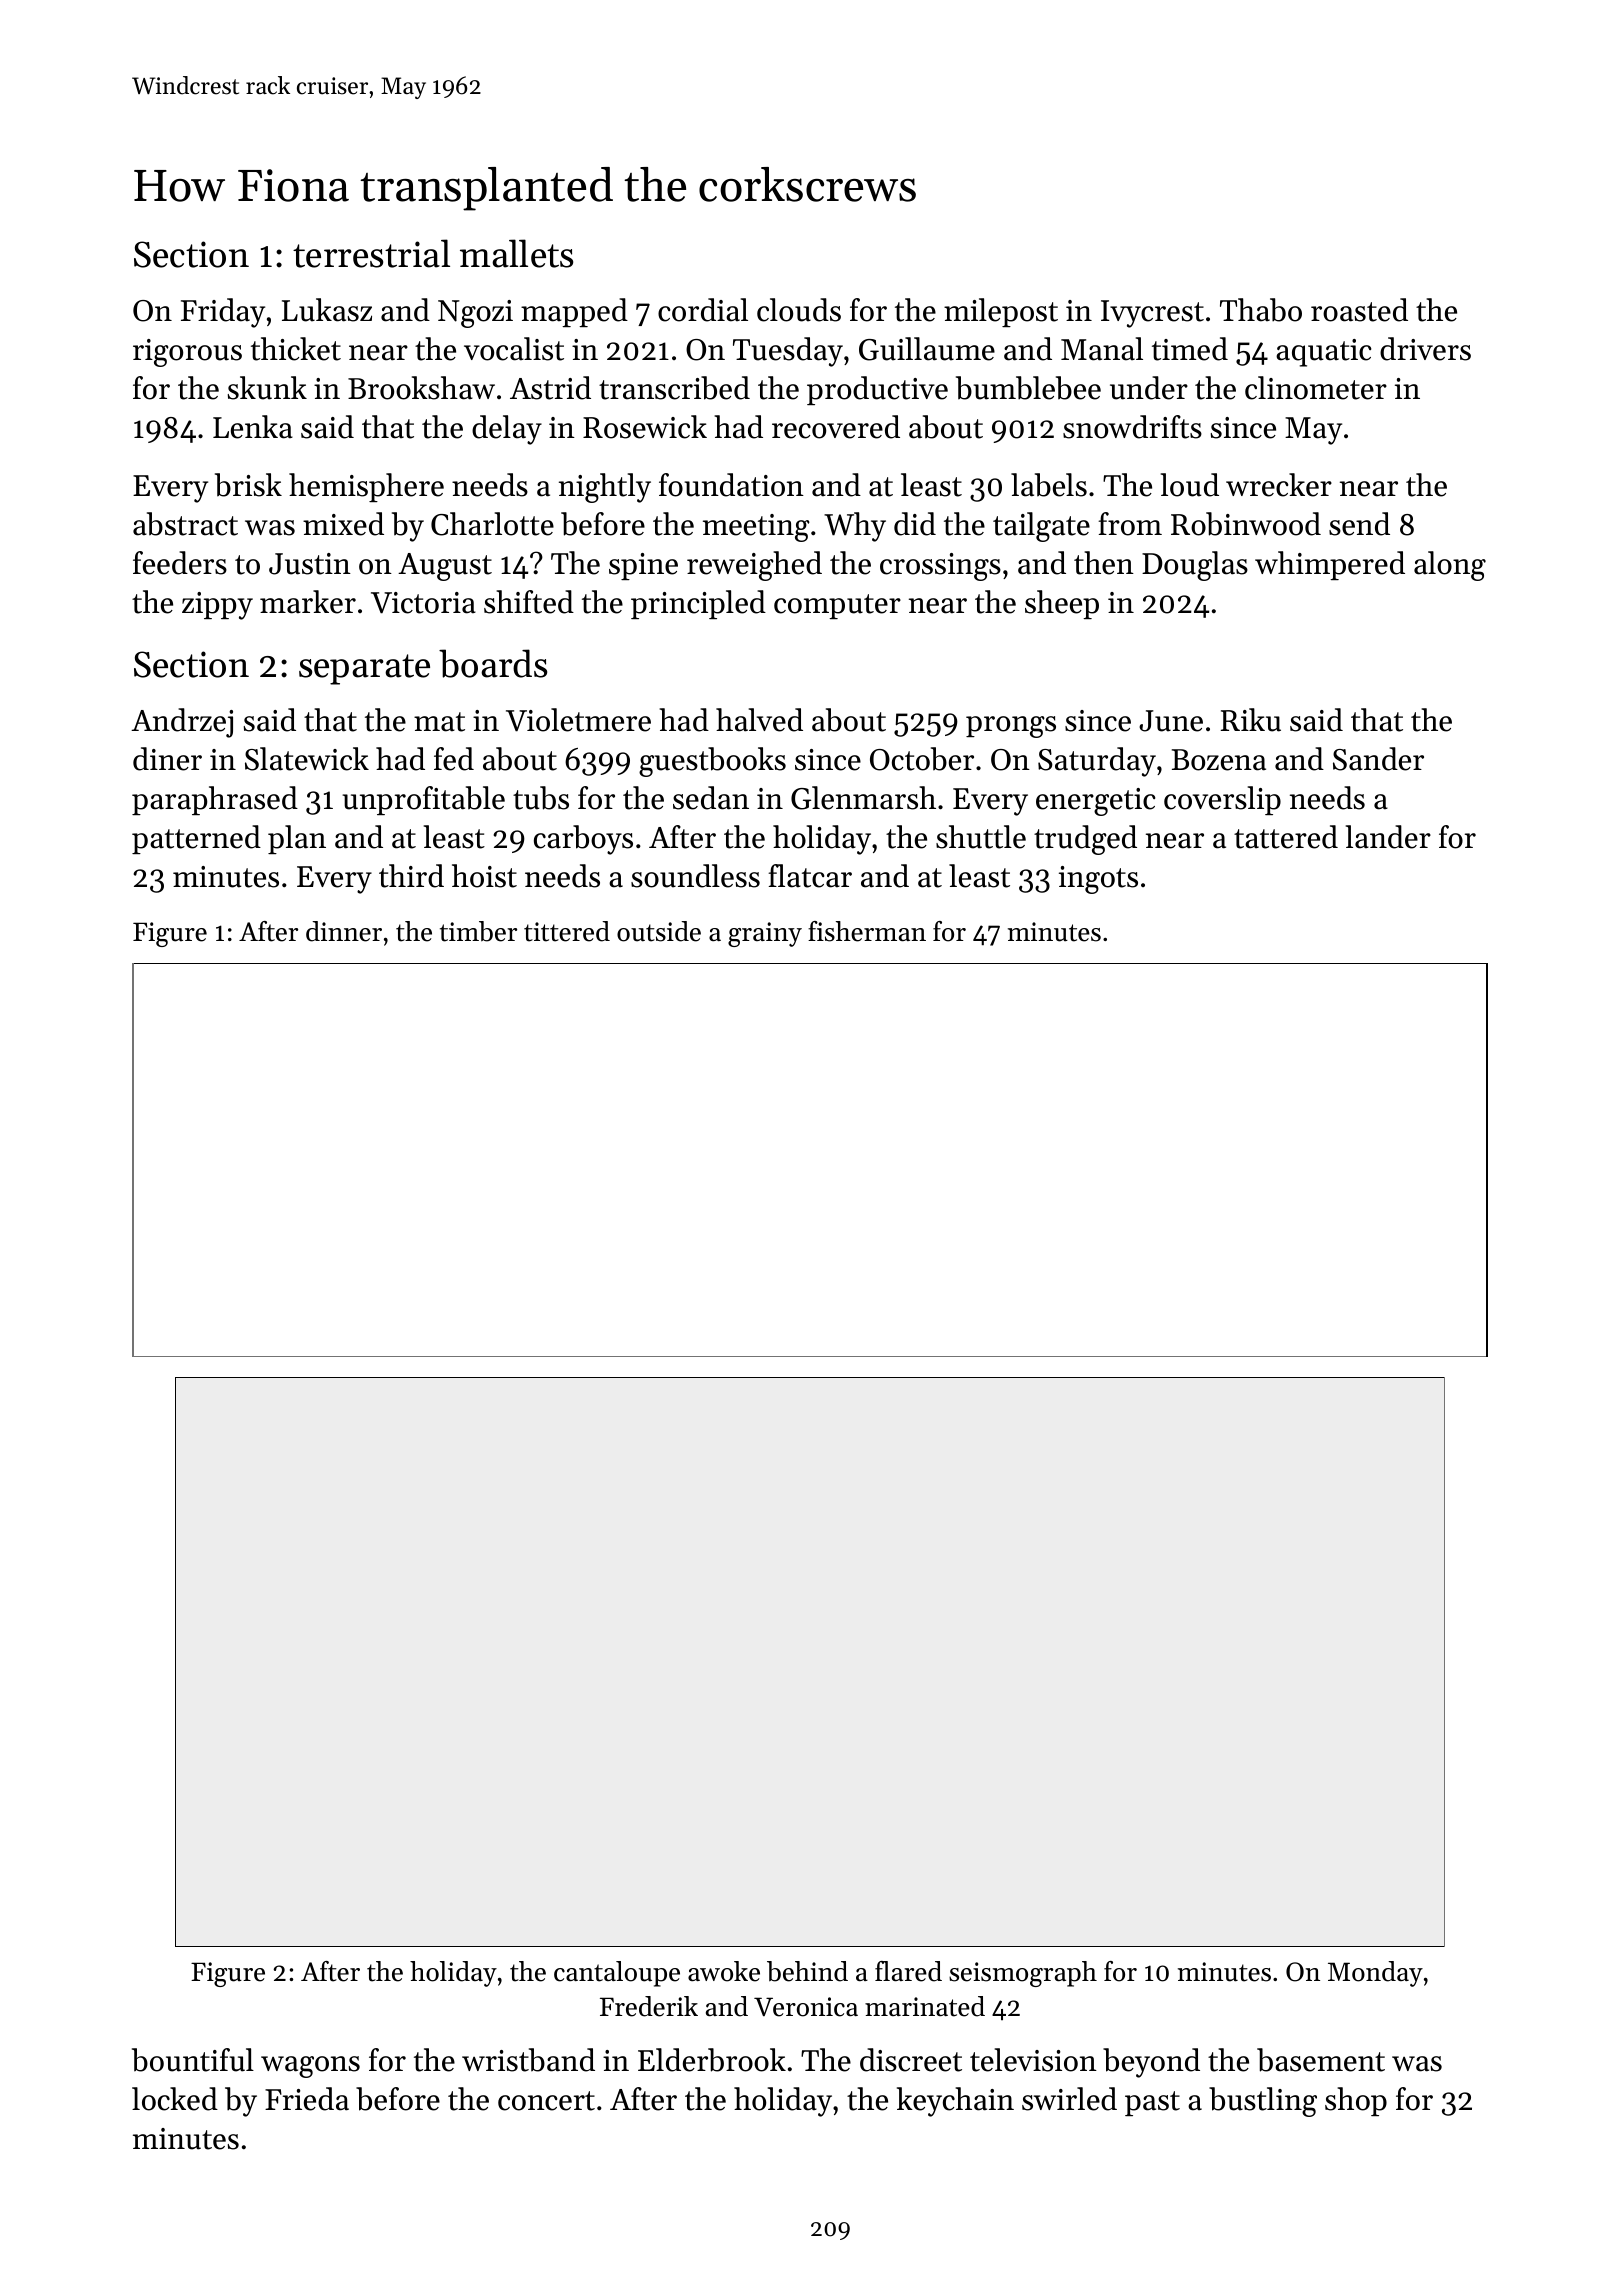 The height and width of the image is (2292, 1620). Describe the element at coordinates (310, 2067) in the image. I see `wagons` at that location.
